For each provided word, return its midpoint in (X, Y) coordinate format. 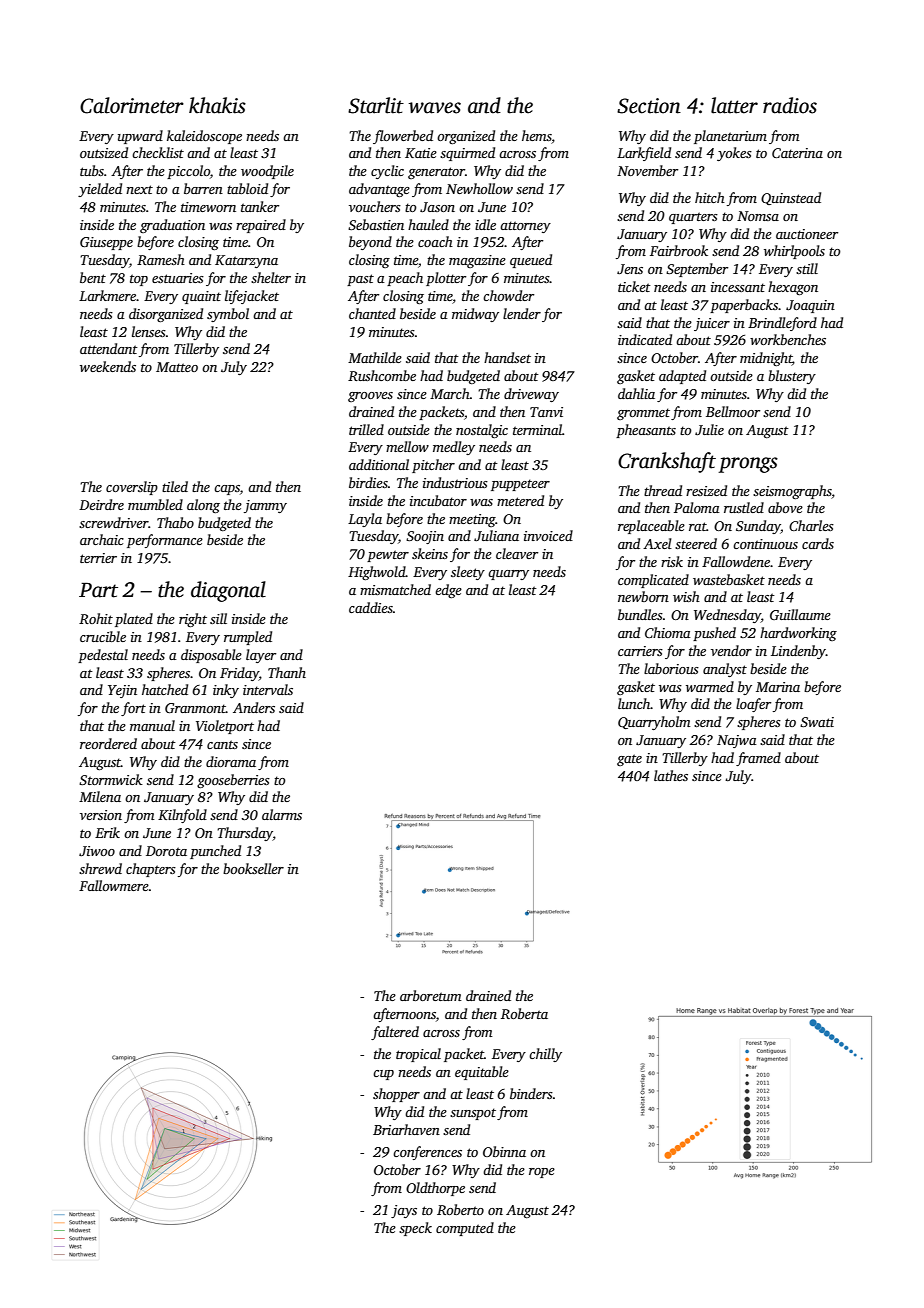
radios (790, 105)
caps (227, 490)
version (101, 815)
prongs (748, 465)
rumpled (248, 638)
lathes (671, 775)
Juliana (496, 535)
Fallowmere (114, 885)
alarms (282, 814)
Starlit (376, 105)
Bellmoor (733, 411)
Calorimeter (132, 105)
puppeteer (520, 485)
